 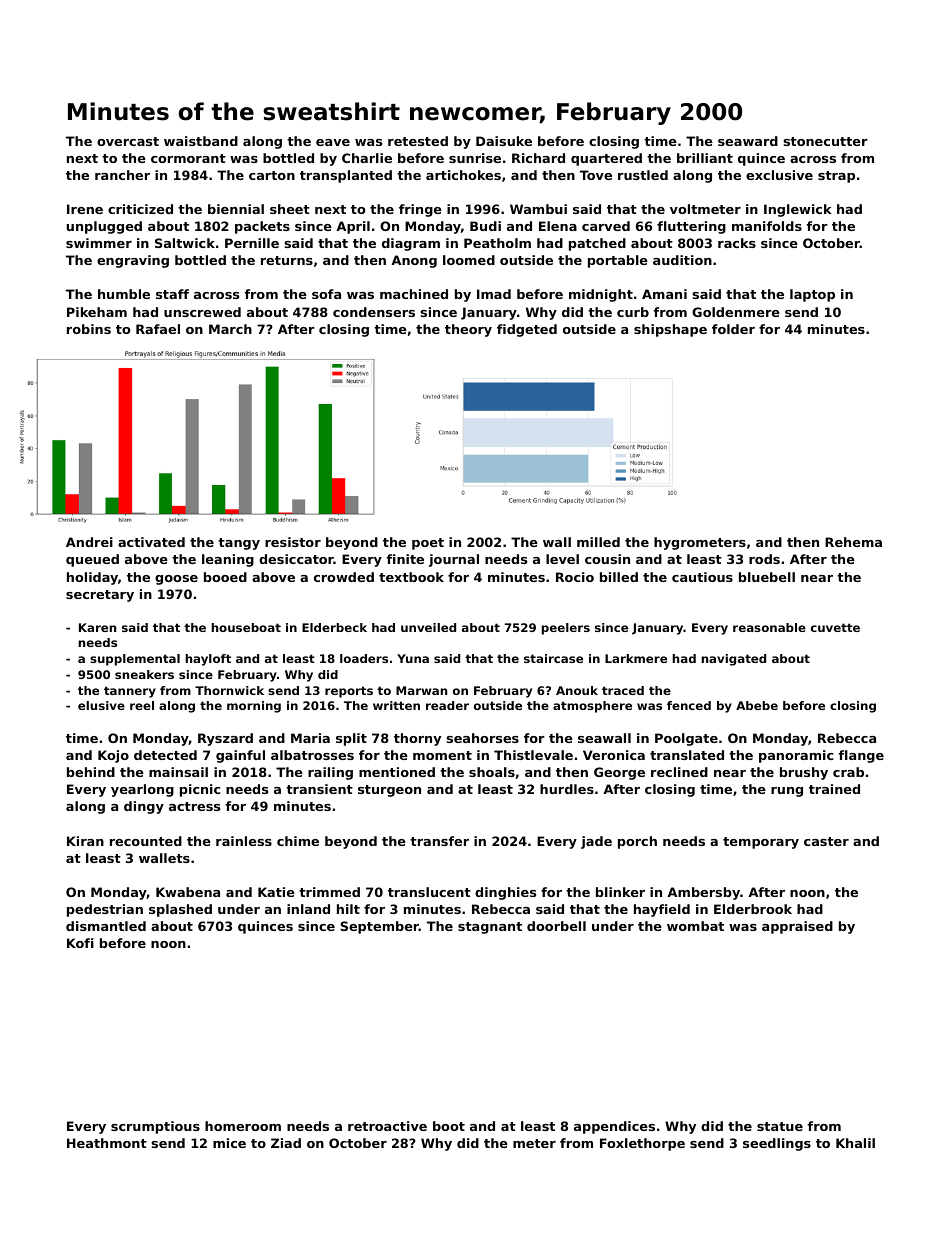 I want to click on boot, so click(x=449, y=1126).
